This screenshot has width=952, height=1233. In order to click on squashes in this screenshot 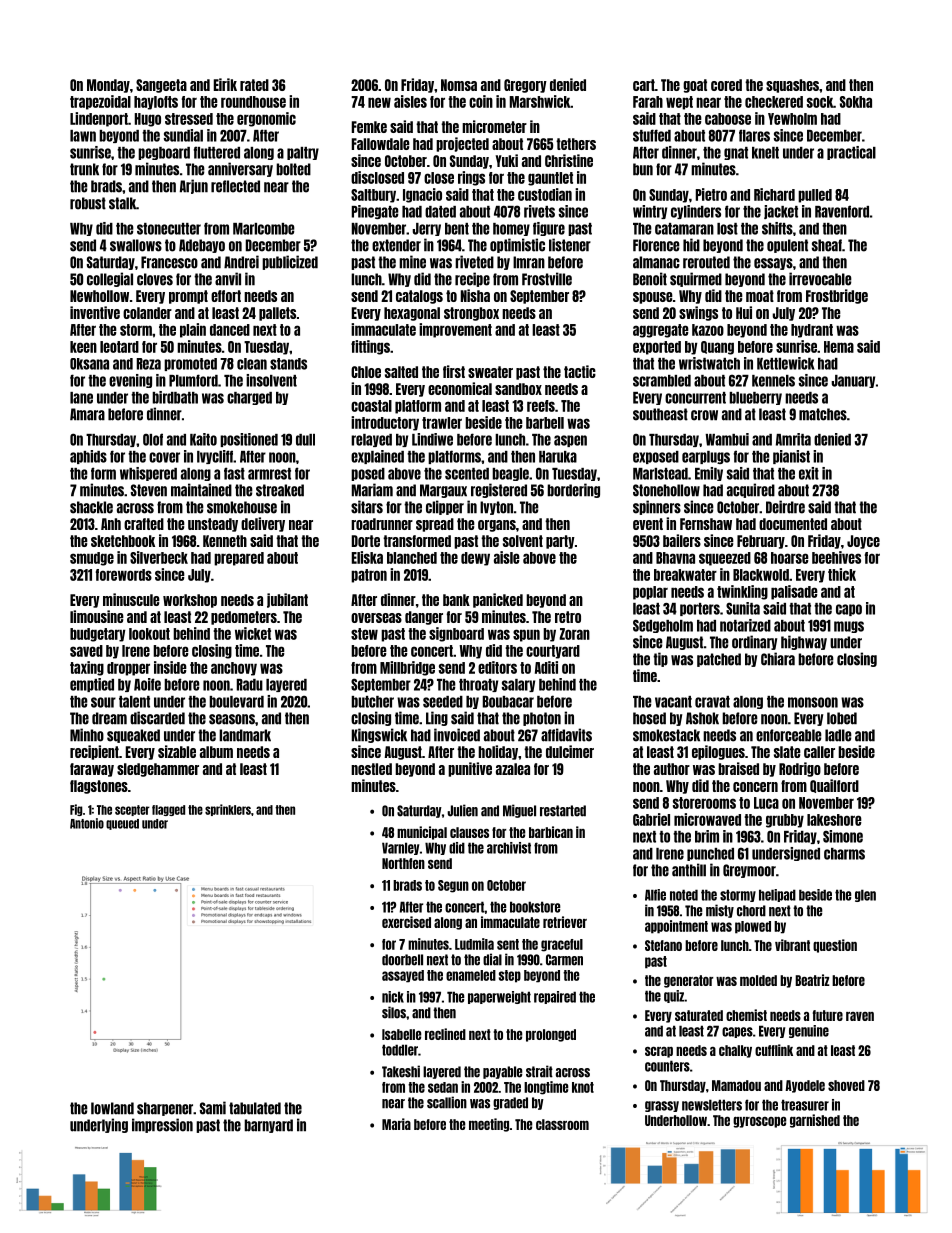, I will do `click(792, 86)`.
